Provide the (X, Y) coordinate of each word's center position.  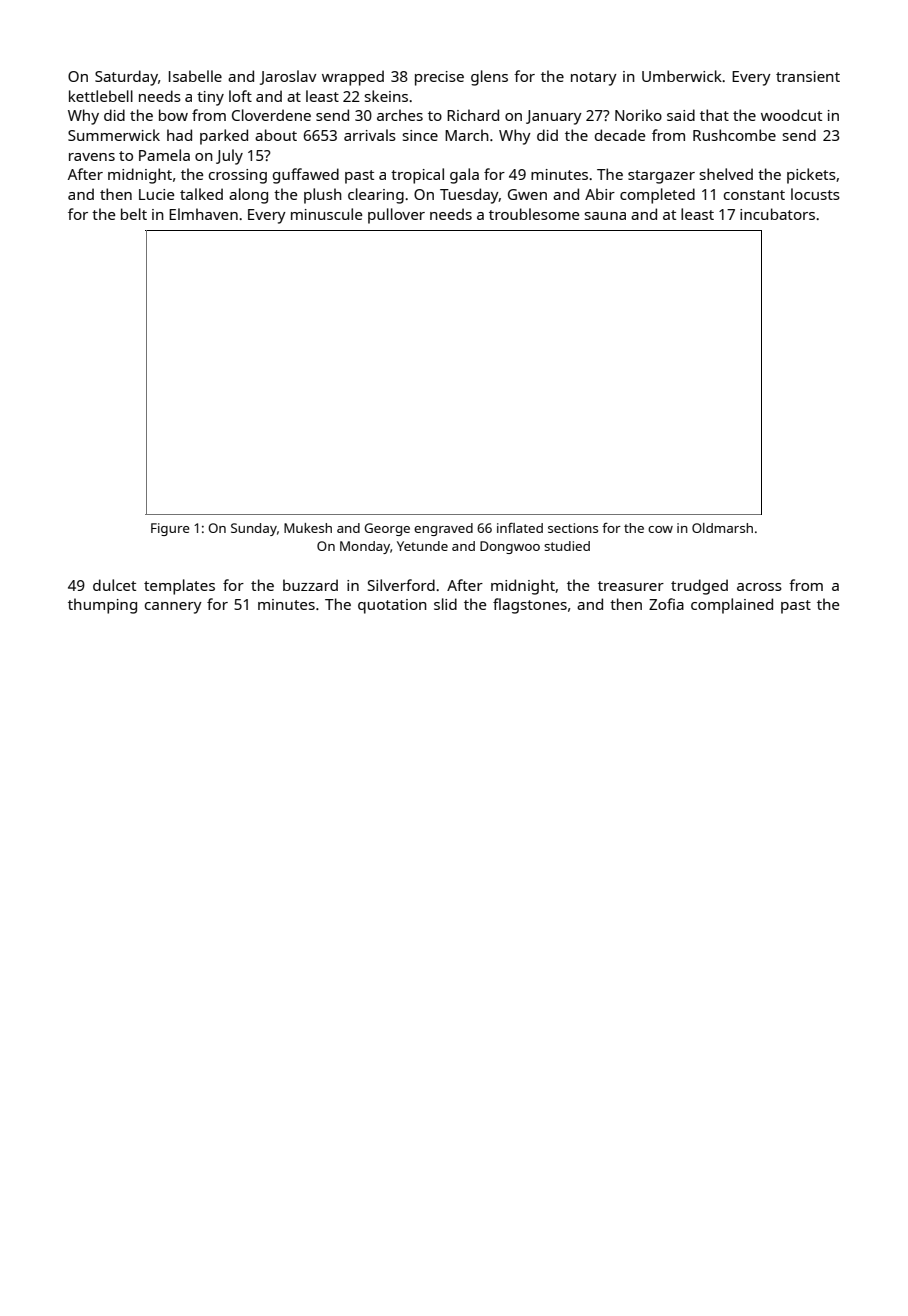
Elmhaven (203, 214)
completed (657, 196)
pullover (396, 216)
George (387, 529)
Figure (170, 529)
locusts (815, 194)
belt (134, 214)
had (179, 135)
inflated (520, 527)
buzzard (310, 585)
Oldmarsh (722, 528)
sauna (605, 216)
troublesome (534, 214)
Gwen (527, 194)
